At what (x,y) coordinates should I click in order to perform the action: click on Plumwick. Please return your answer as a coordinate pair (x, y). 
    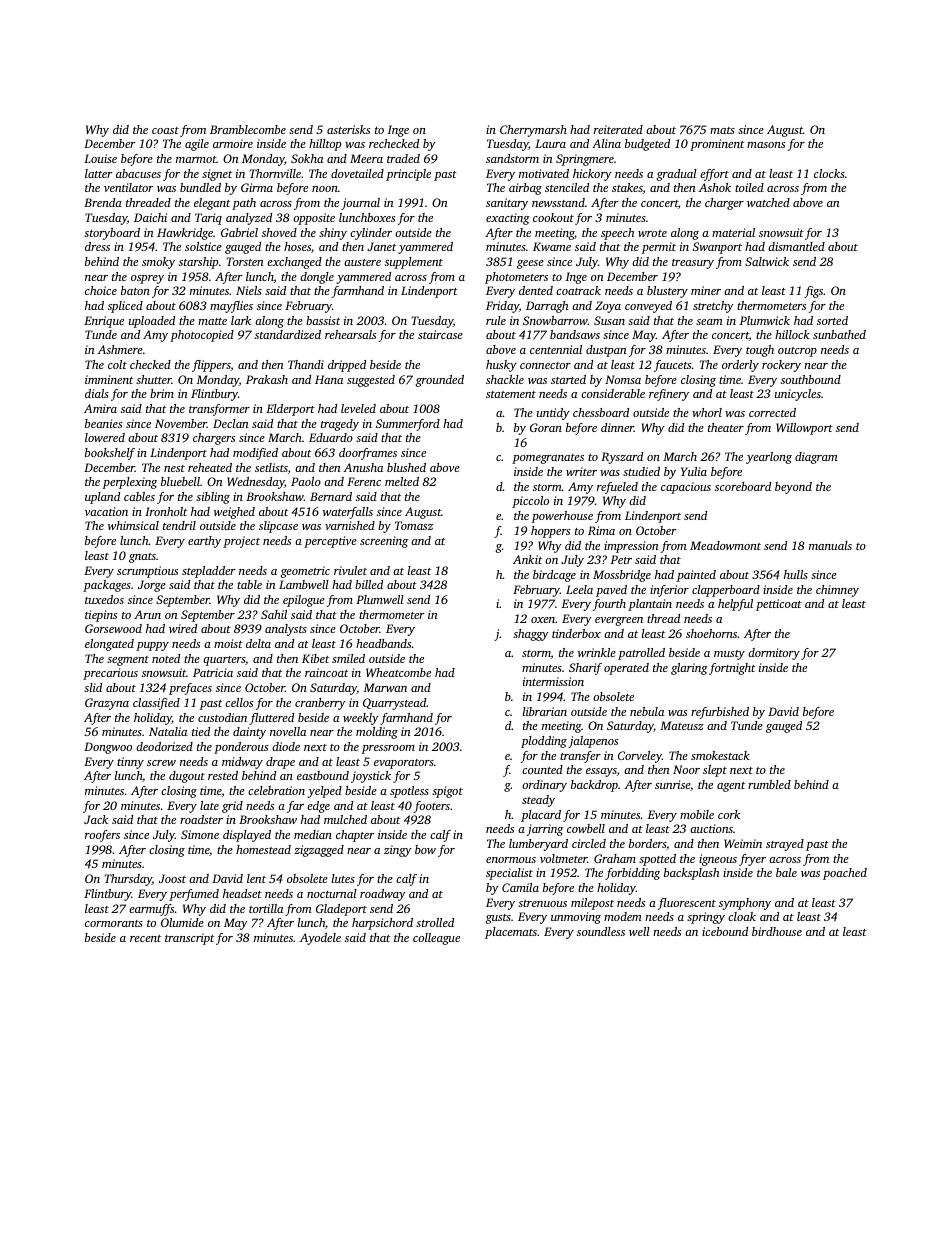
    Looking at the image, I should click on (765, 320).
